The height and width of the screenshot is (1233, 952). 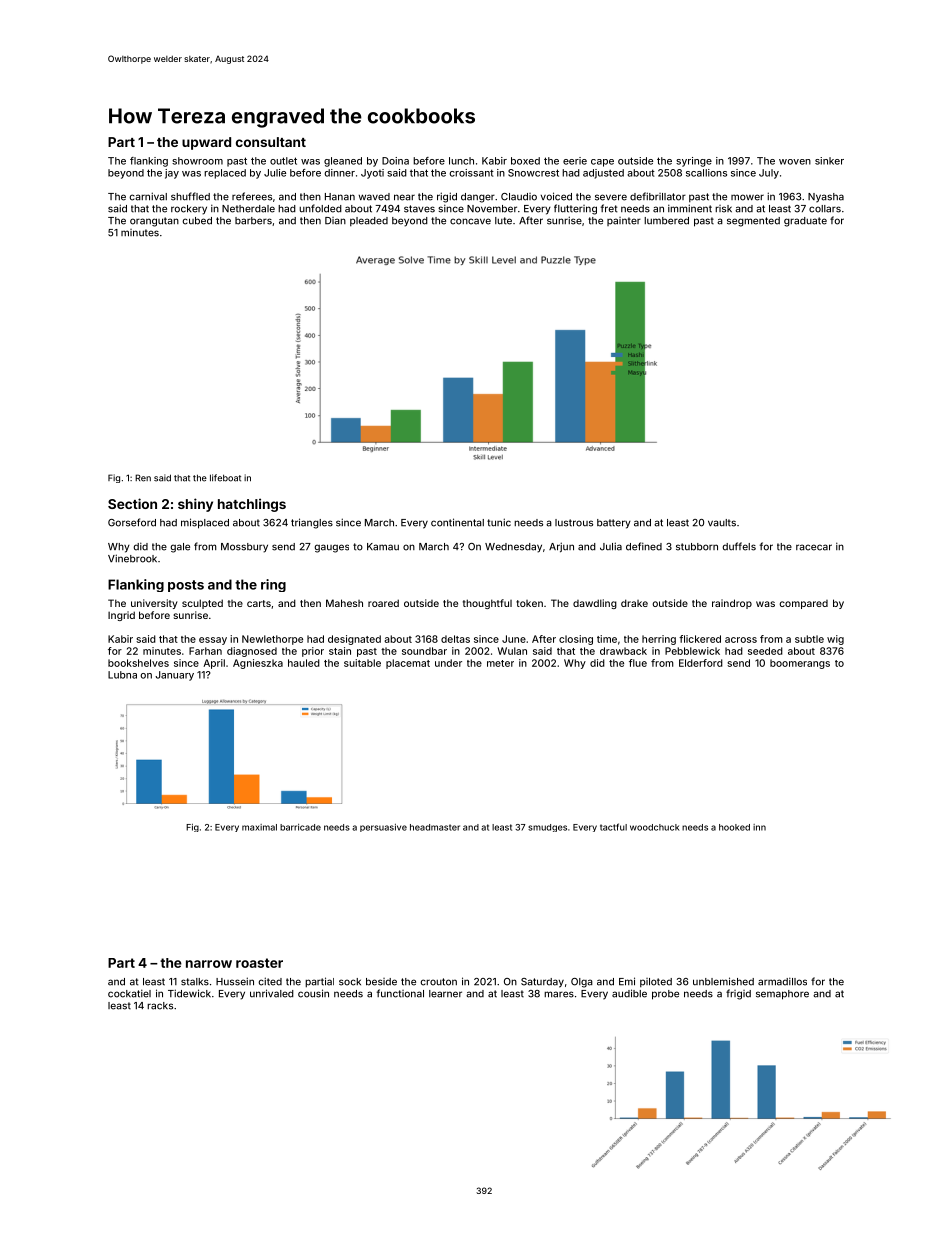 I want to click on misplaced, so click(x=205, y=523).
